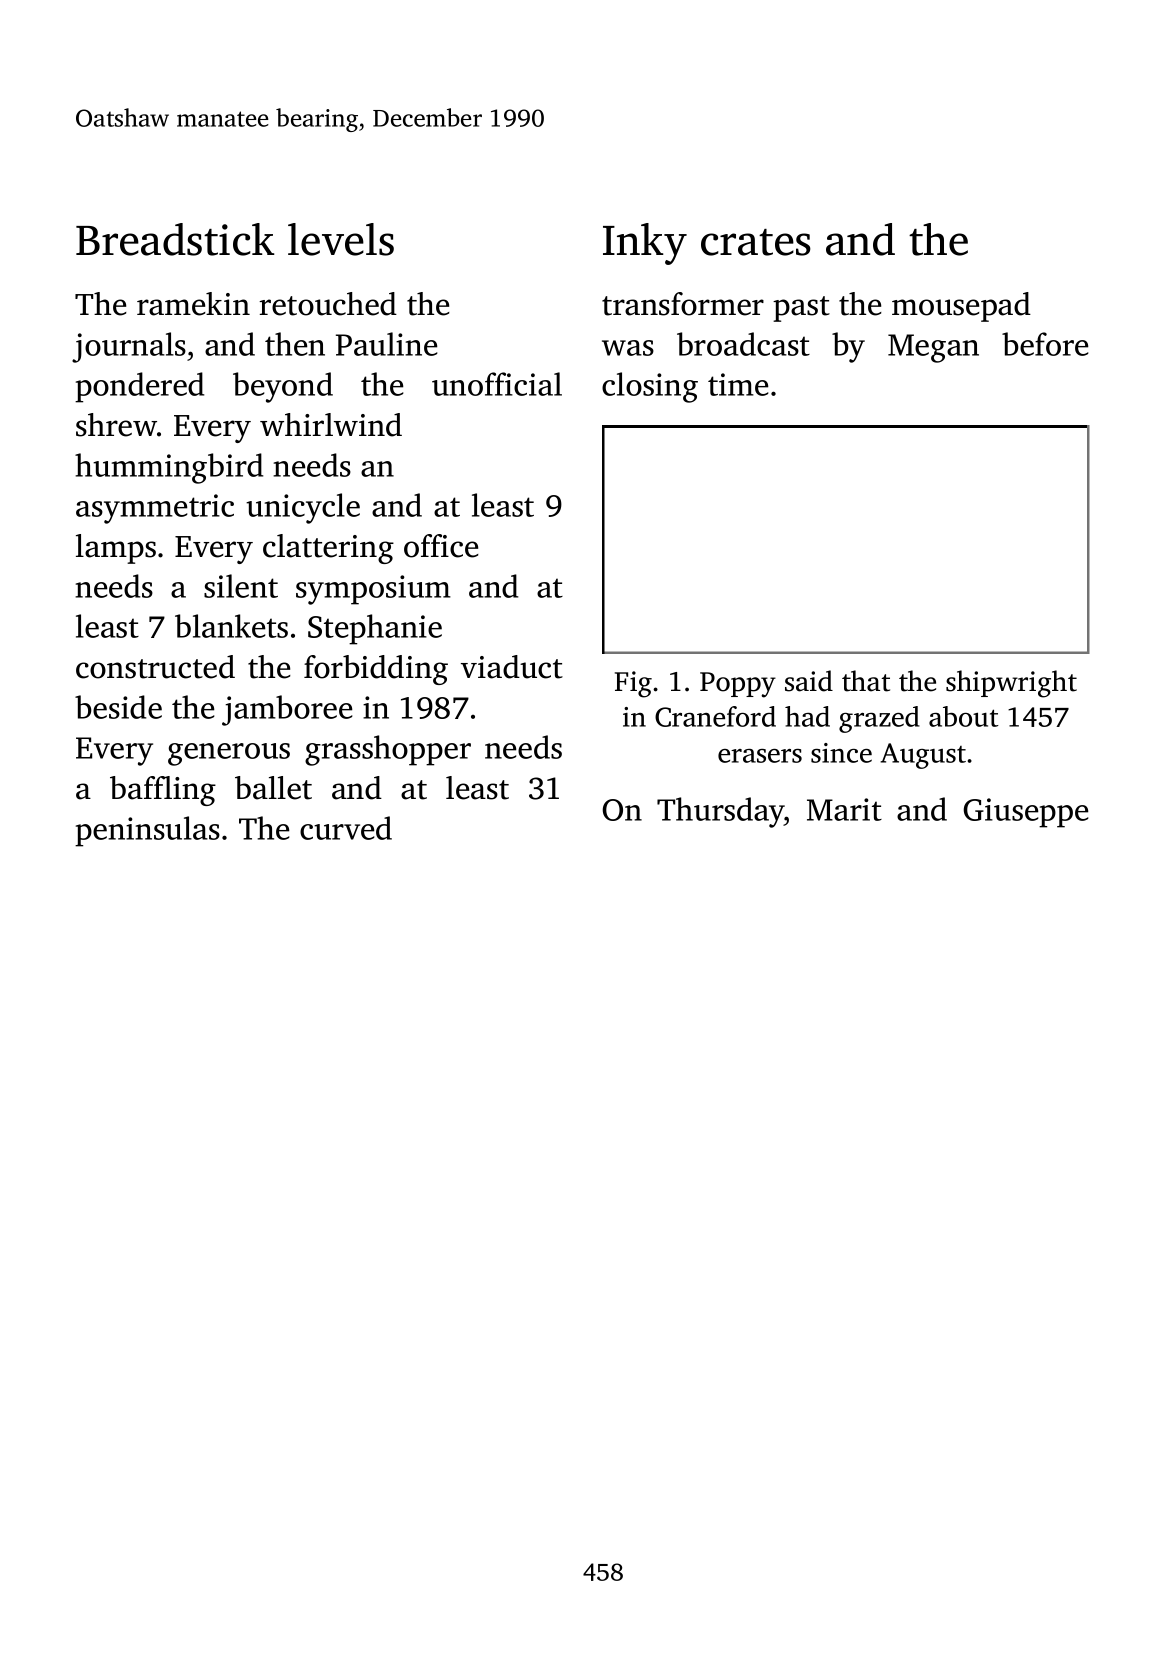  What do you see at coordinates (147, 831) in the screenshot?
I see `peninsulas` at bounding box center [147, 831].
